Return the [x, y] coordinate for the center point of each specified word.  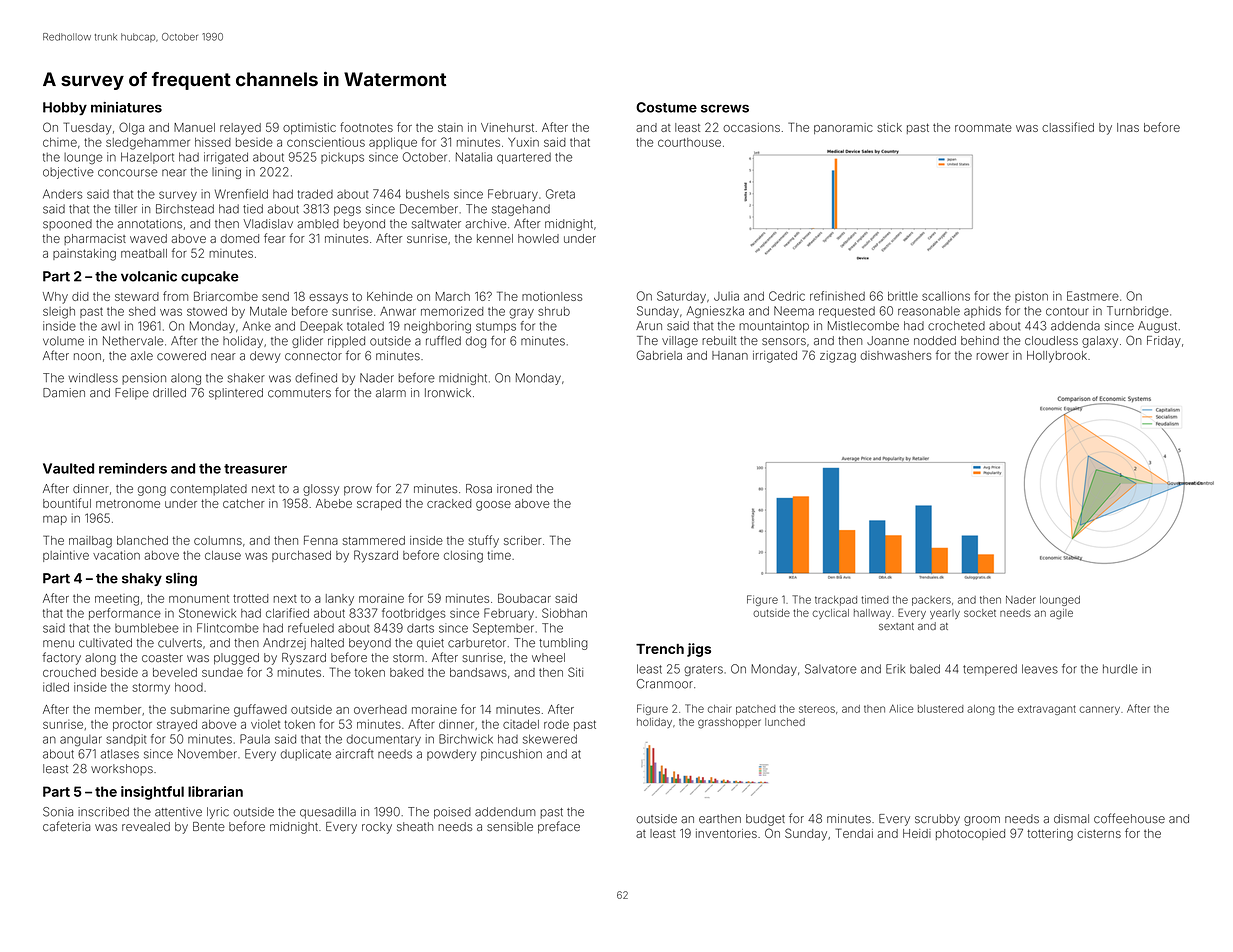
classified [1068, 127]
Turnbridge [1138, 312]
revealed [146, 826]
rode [556, 724]
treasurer [255, 469]
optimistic [309, 128]
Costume [666, 107]
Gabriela [659, 355]
